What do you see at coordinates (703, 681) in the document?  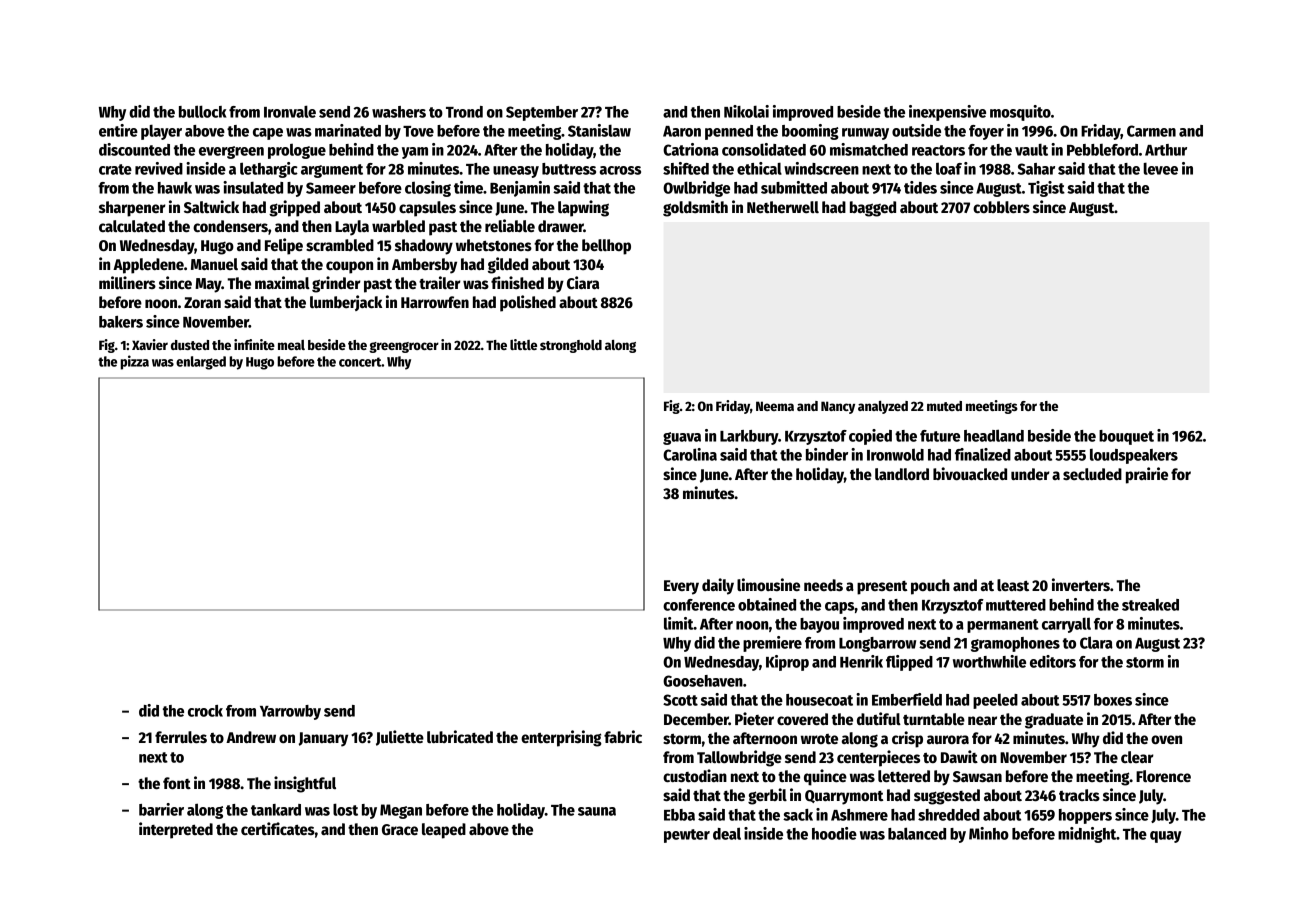 I see `Goosehaven` at bounding box center [703, 681].
